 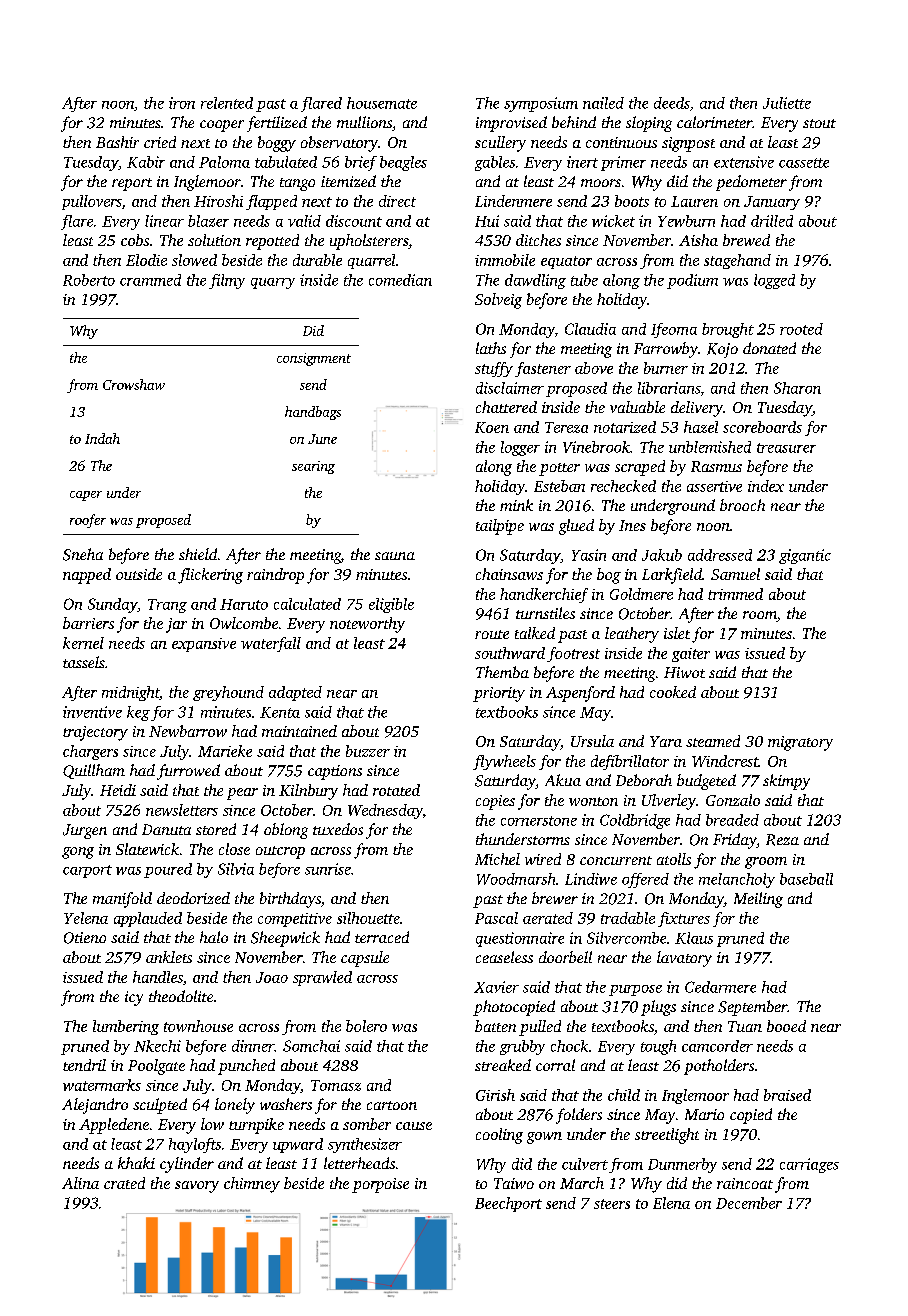 What do you see at coordinates (235, 1106) in the screenshot?
I see `lonely` at bounding box center [235, 1106].
